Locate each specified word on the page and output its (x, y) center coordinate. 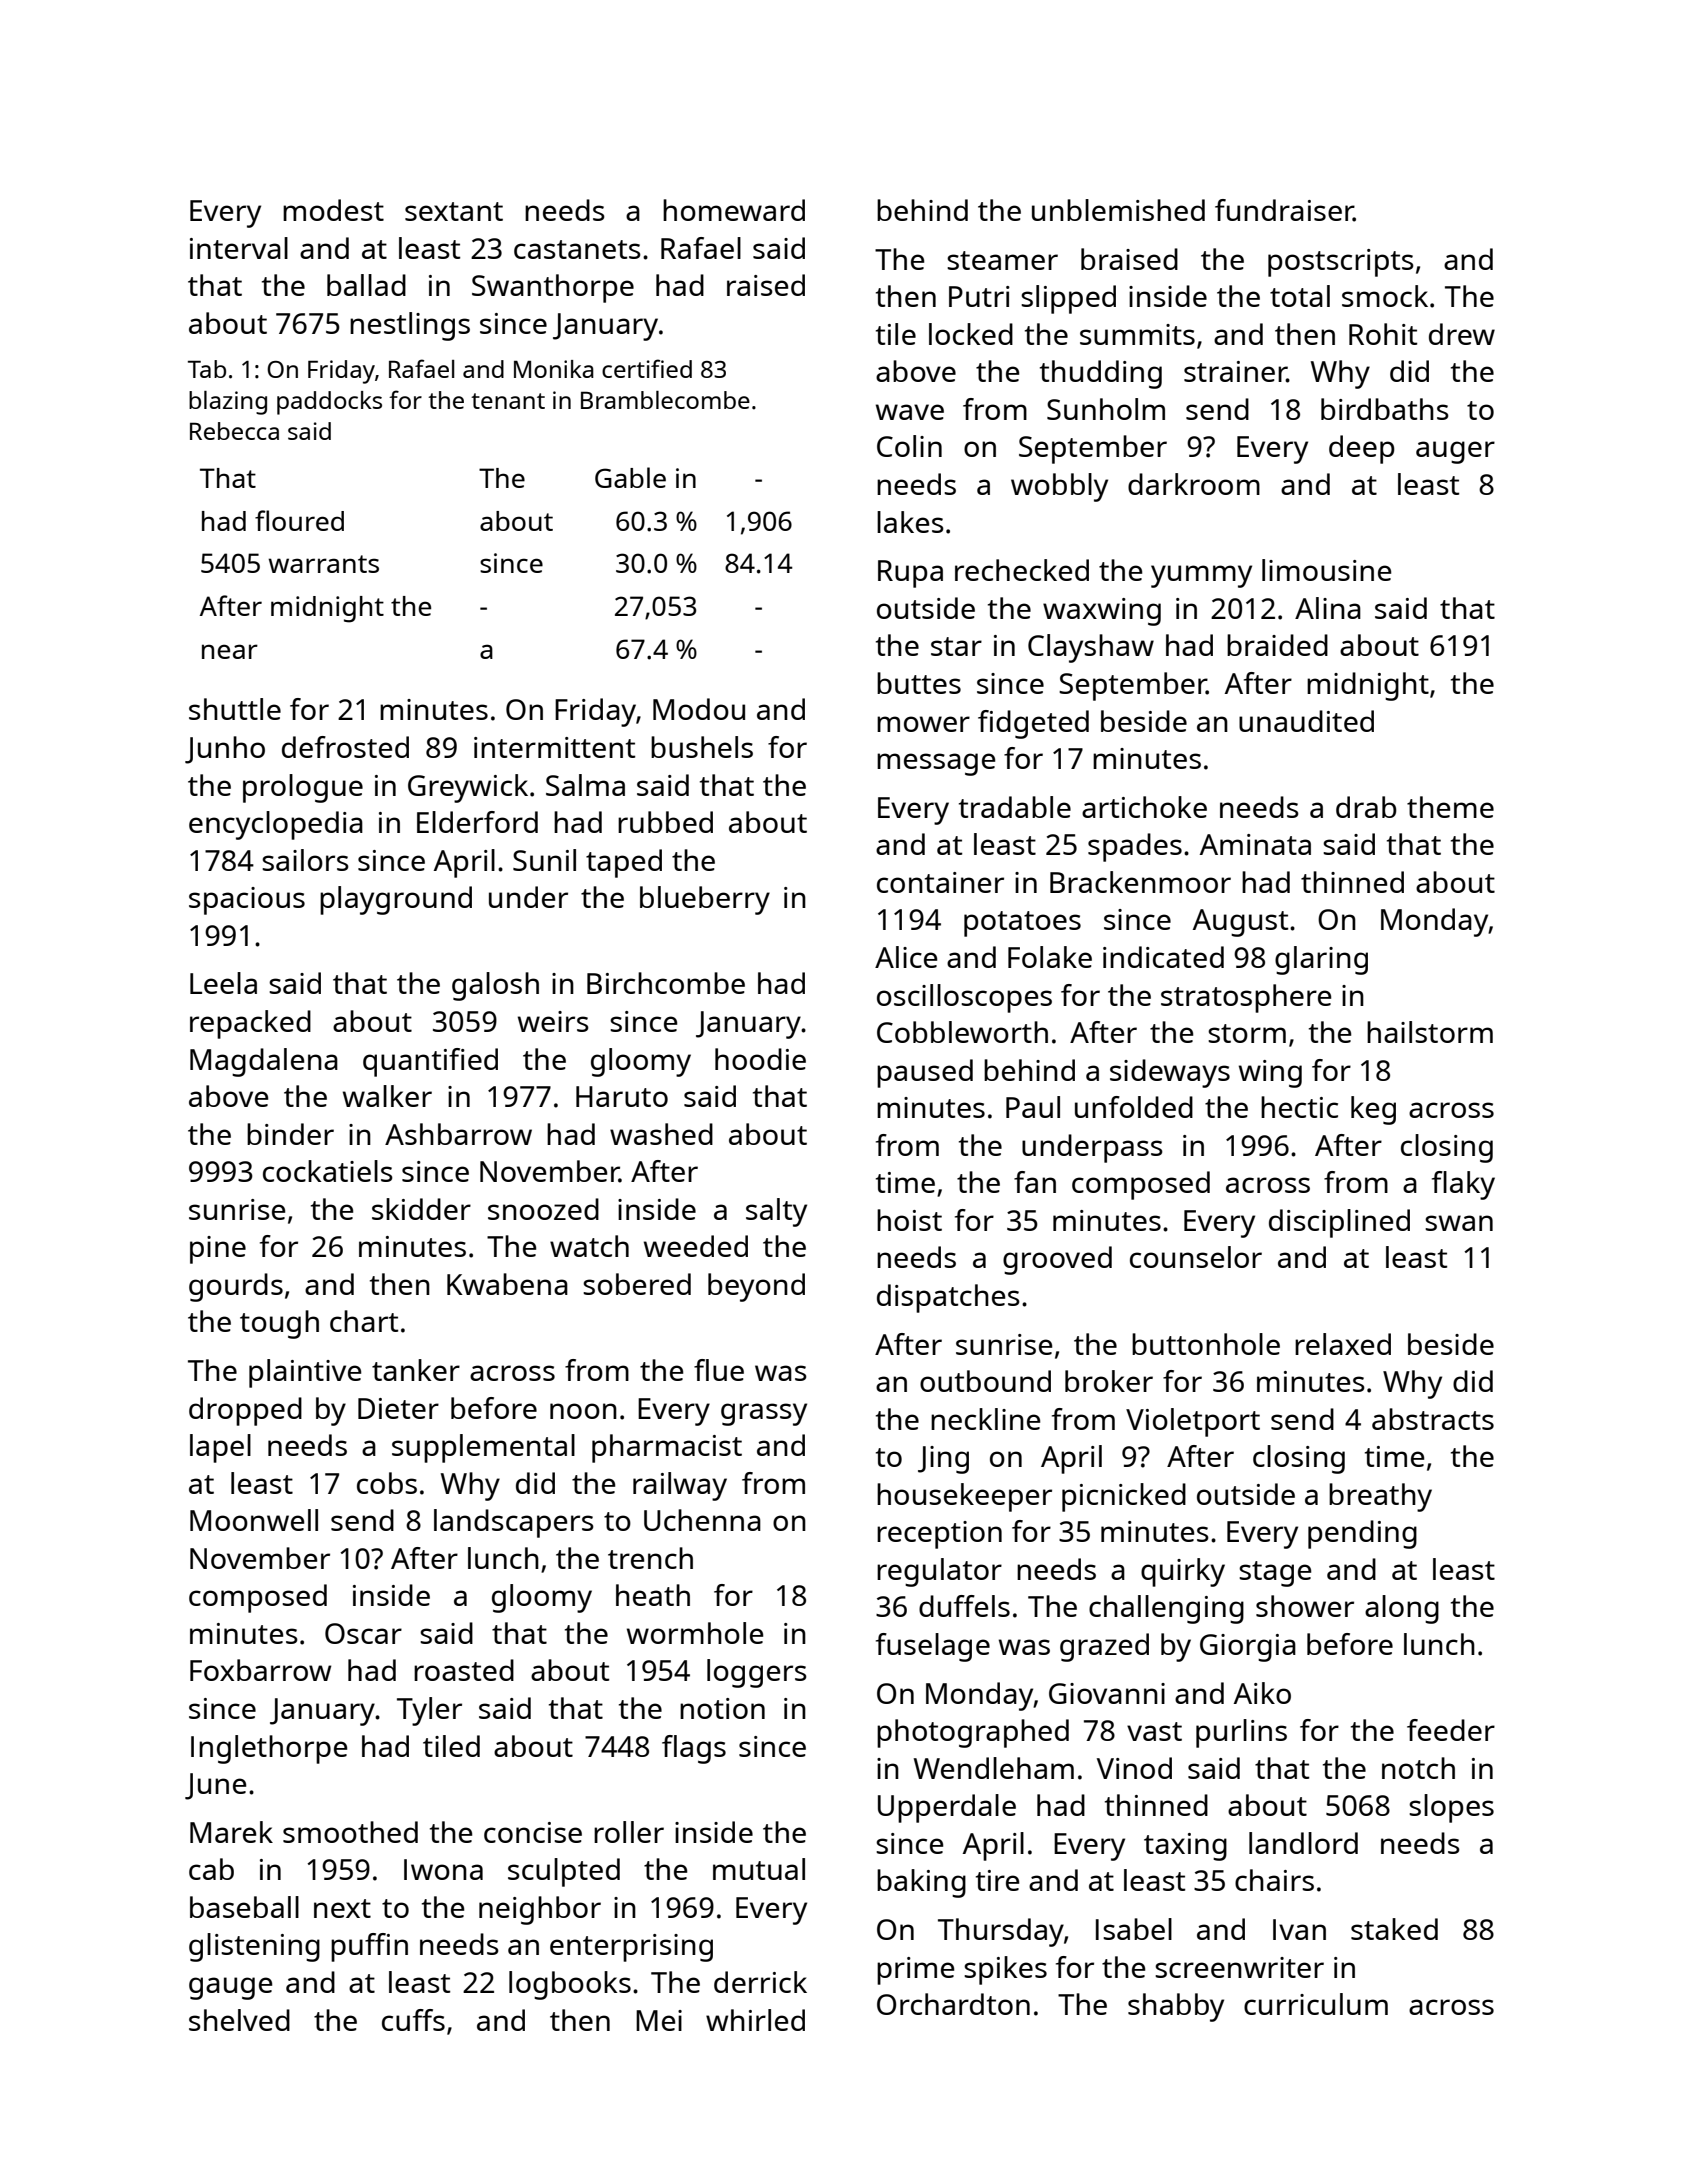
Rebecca (234, 431)
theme (1450, 807)
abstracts (1433, 1419)
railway (680, 1486)
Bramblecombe (665, 400)
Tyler (429, 1711)
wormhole (695, 1633)
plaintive (305, 1373)
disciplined (1339, 1223)
